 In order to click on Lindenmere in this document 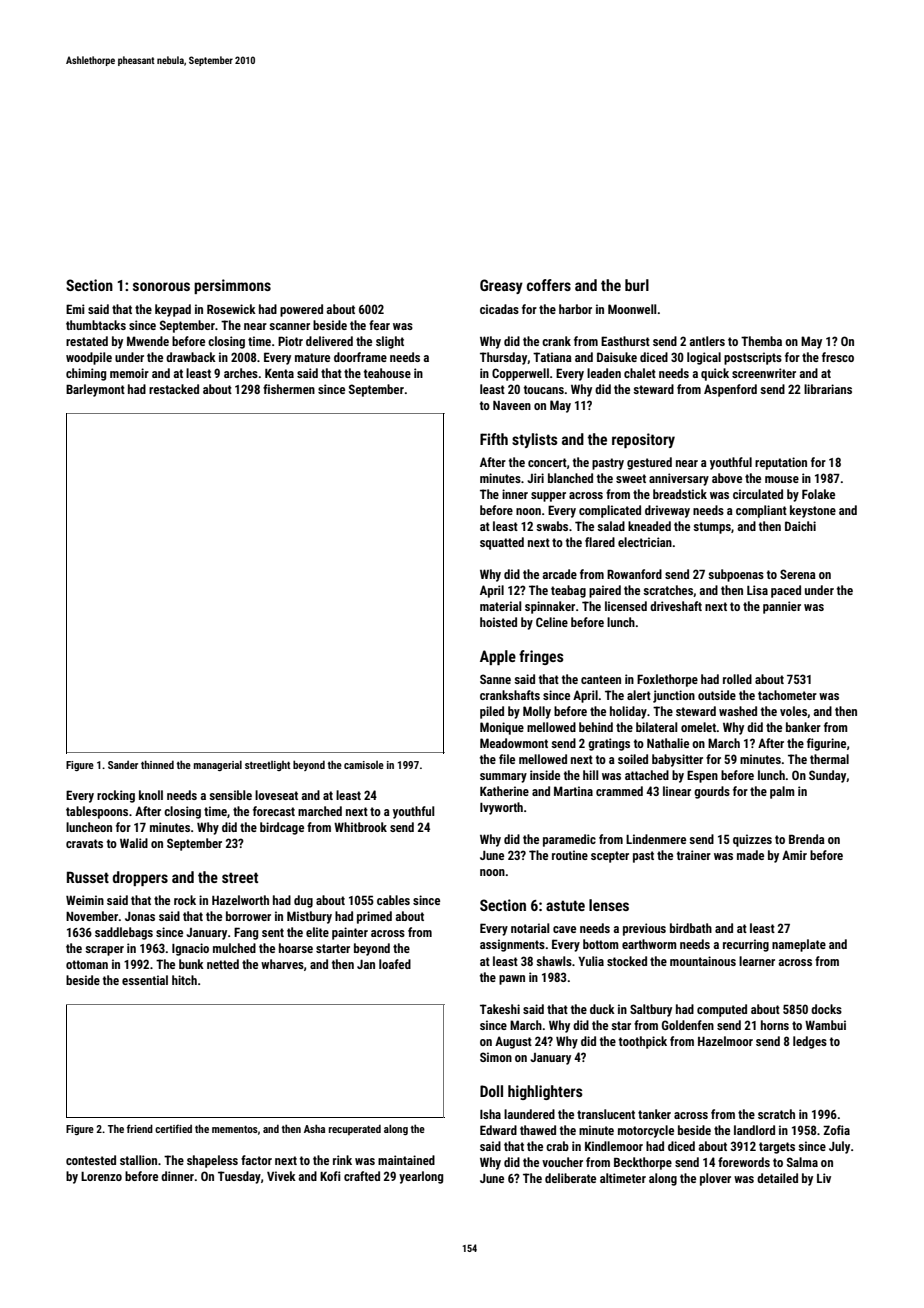, I will do `click(656, 839)`.
